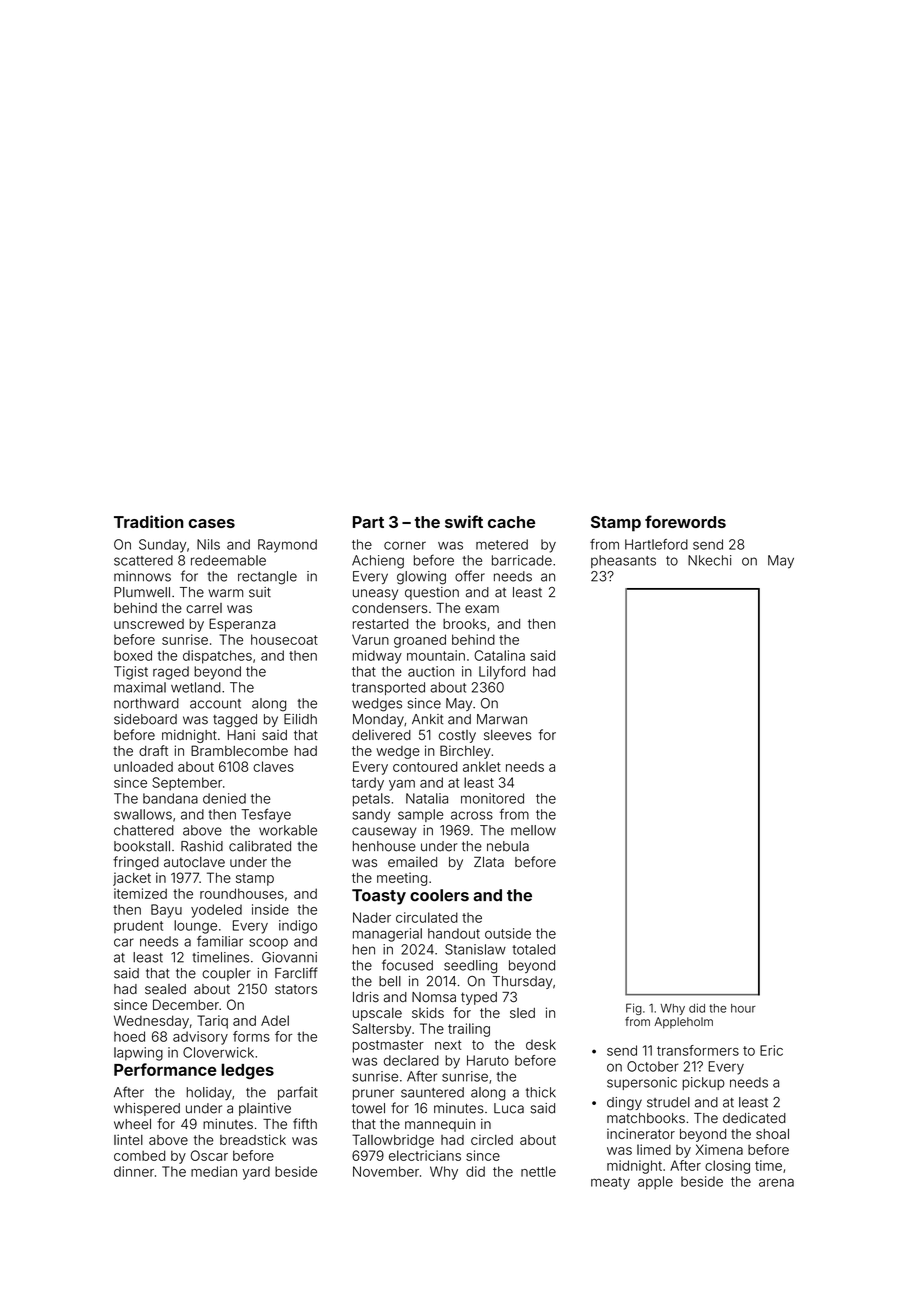 This screenshot has width=908, height=1316. What do you see at coordinates (196, 687) in the screenshot?
I see `wetland` at bounding box center [196, 687].
